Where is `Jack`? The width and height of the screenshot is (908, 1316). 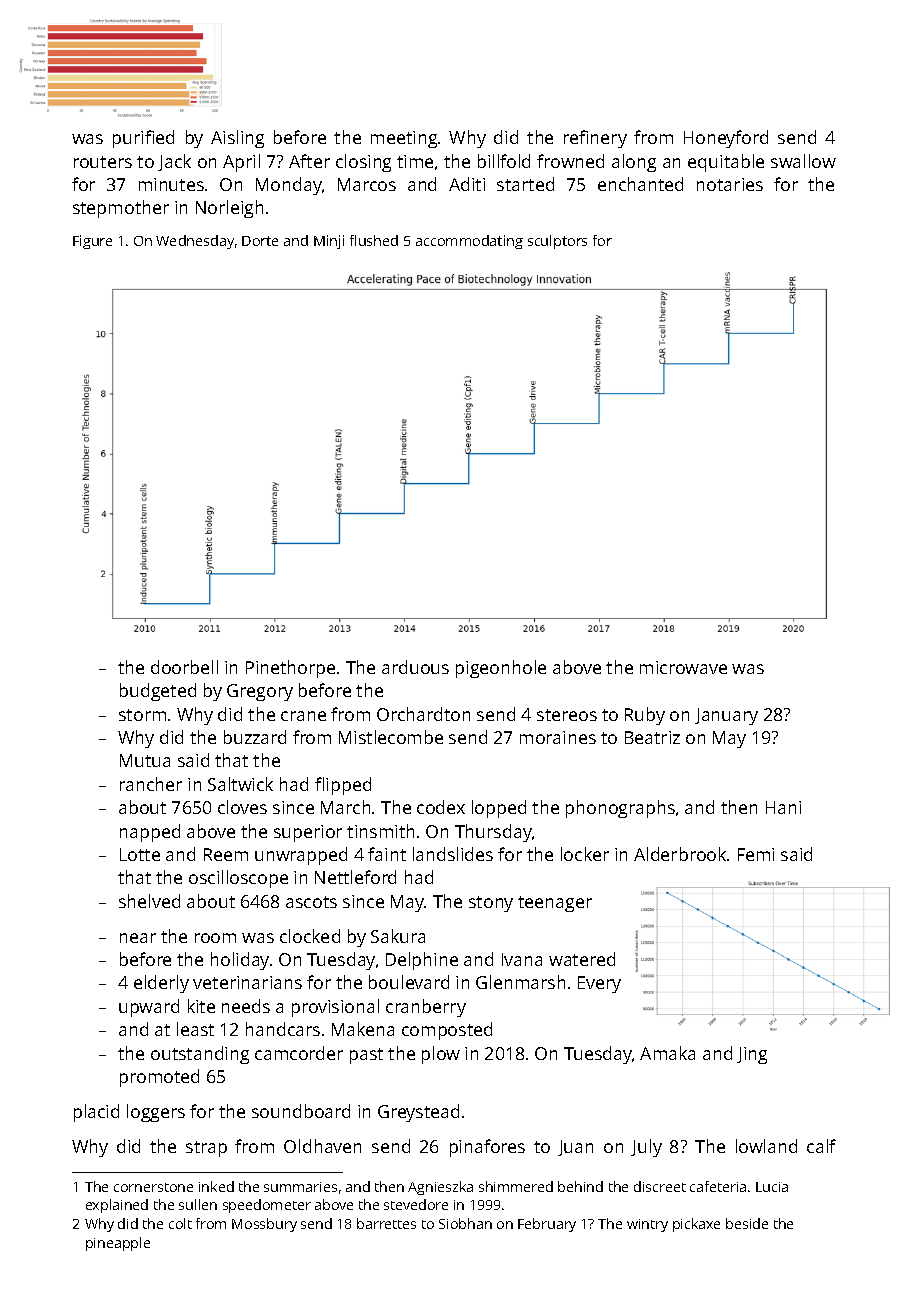
Jack is located at coordinates (174, 162).
